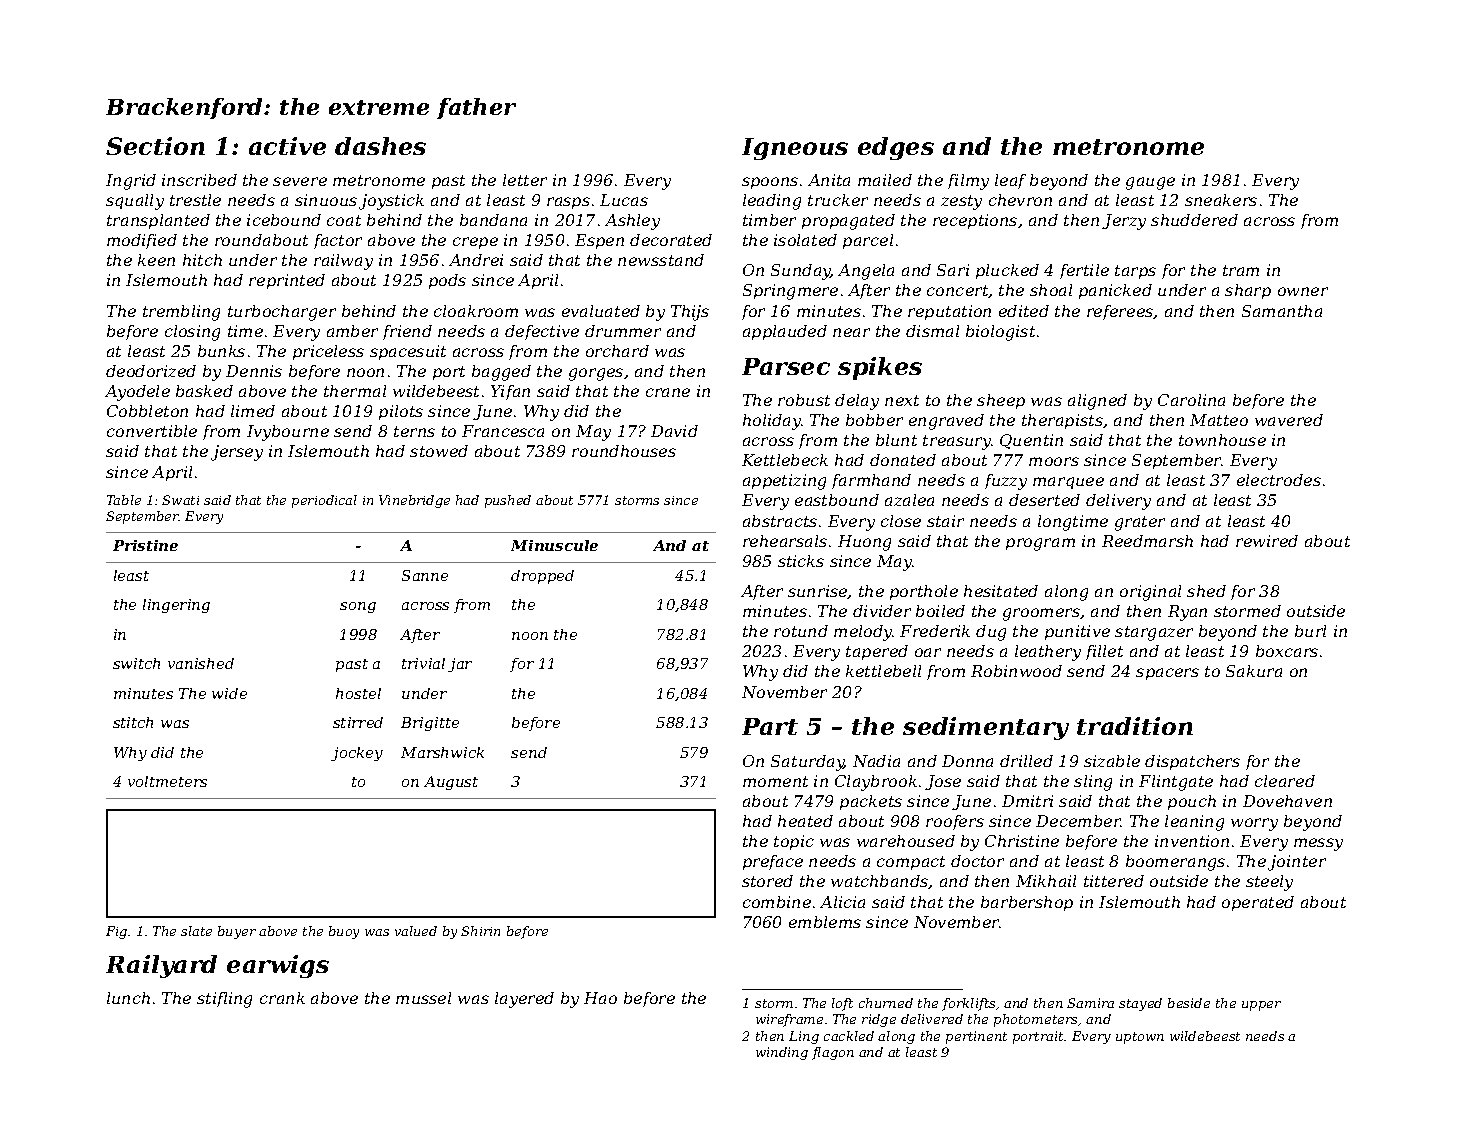 This document has width=1458, height=1126. What do you see at coordinates (156, 260) in the document?
I see `keen` at bounding box center [156, 260].
